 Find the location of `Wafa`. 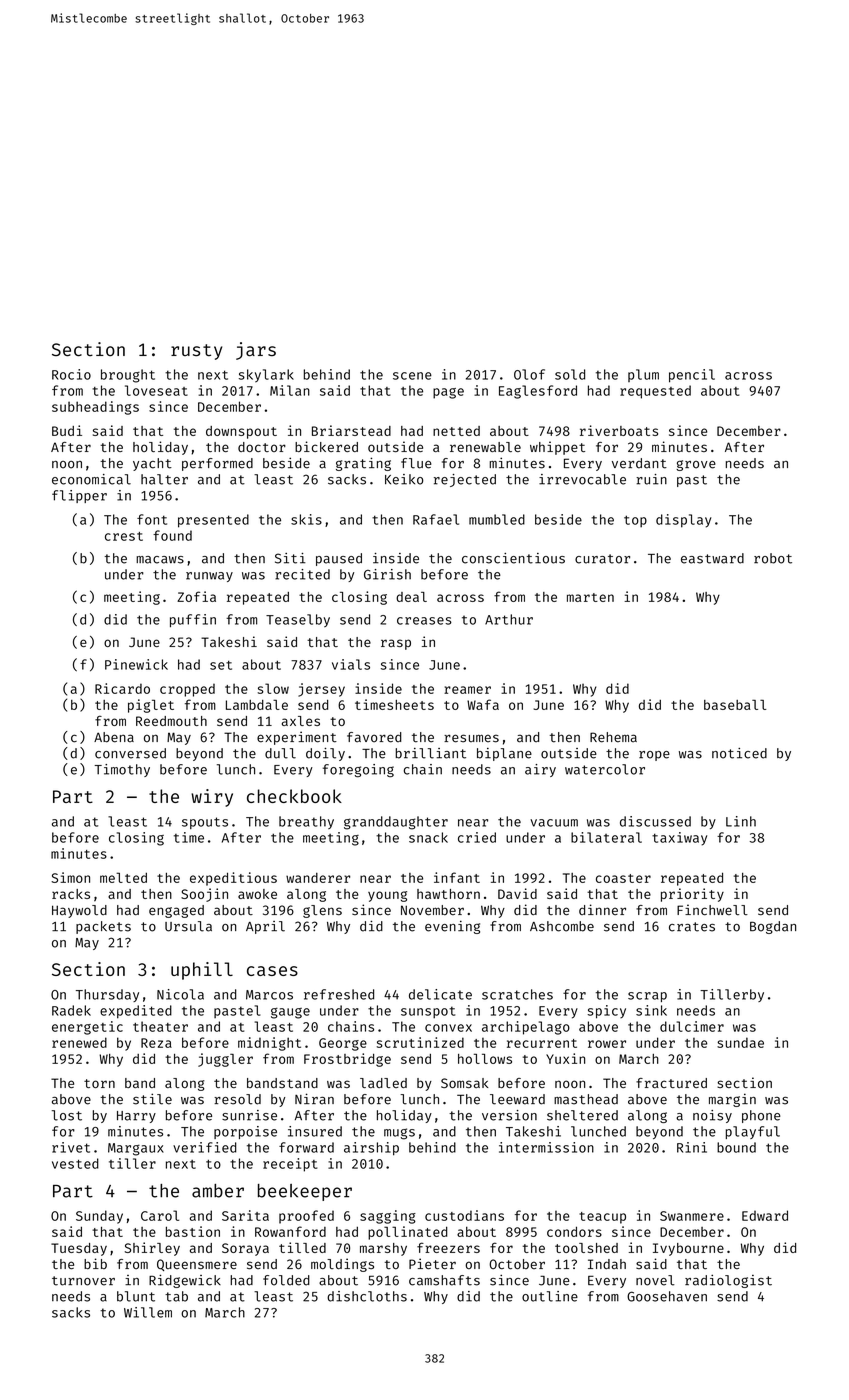

Wafa is located at coordinates (483, 704).
